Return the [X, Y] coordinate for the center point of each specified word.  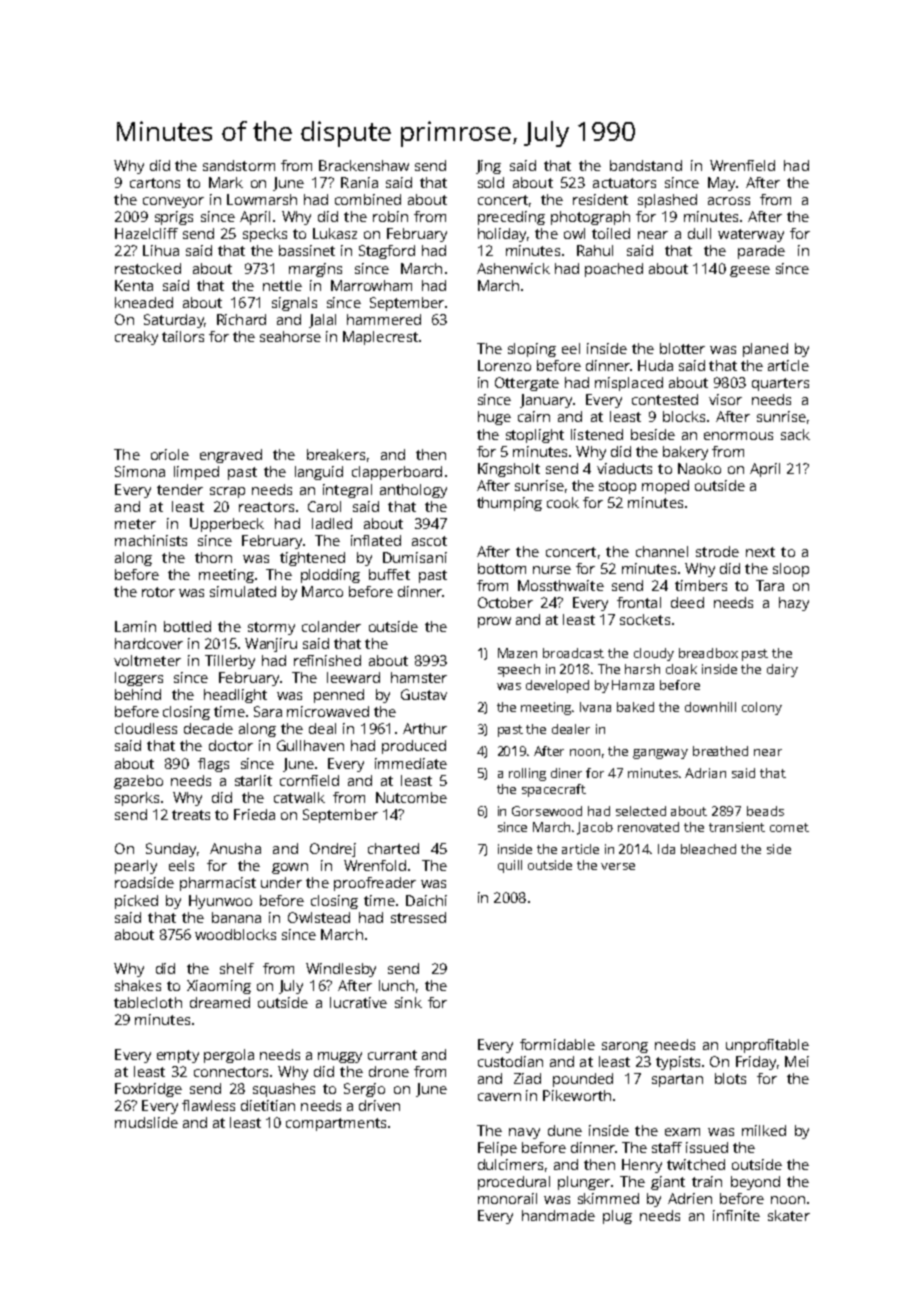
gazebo [138, 782]
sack [795, 434]
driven [379, 1105]
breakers [336, 454]
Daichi [426, 900]
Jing [488, 167]
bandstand [646, 165]
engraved [231, 456]
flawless [208, 1105]
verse [618, 866]
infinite [736, 1215]
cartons [155, 183]
